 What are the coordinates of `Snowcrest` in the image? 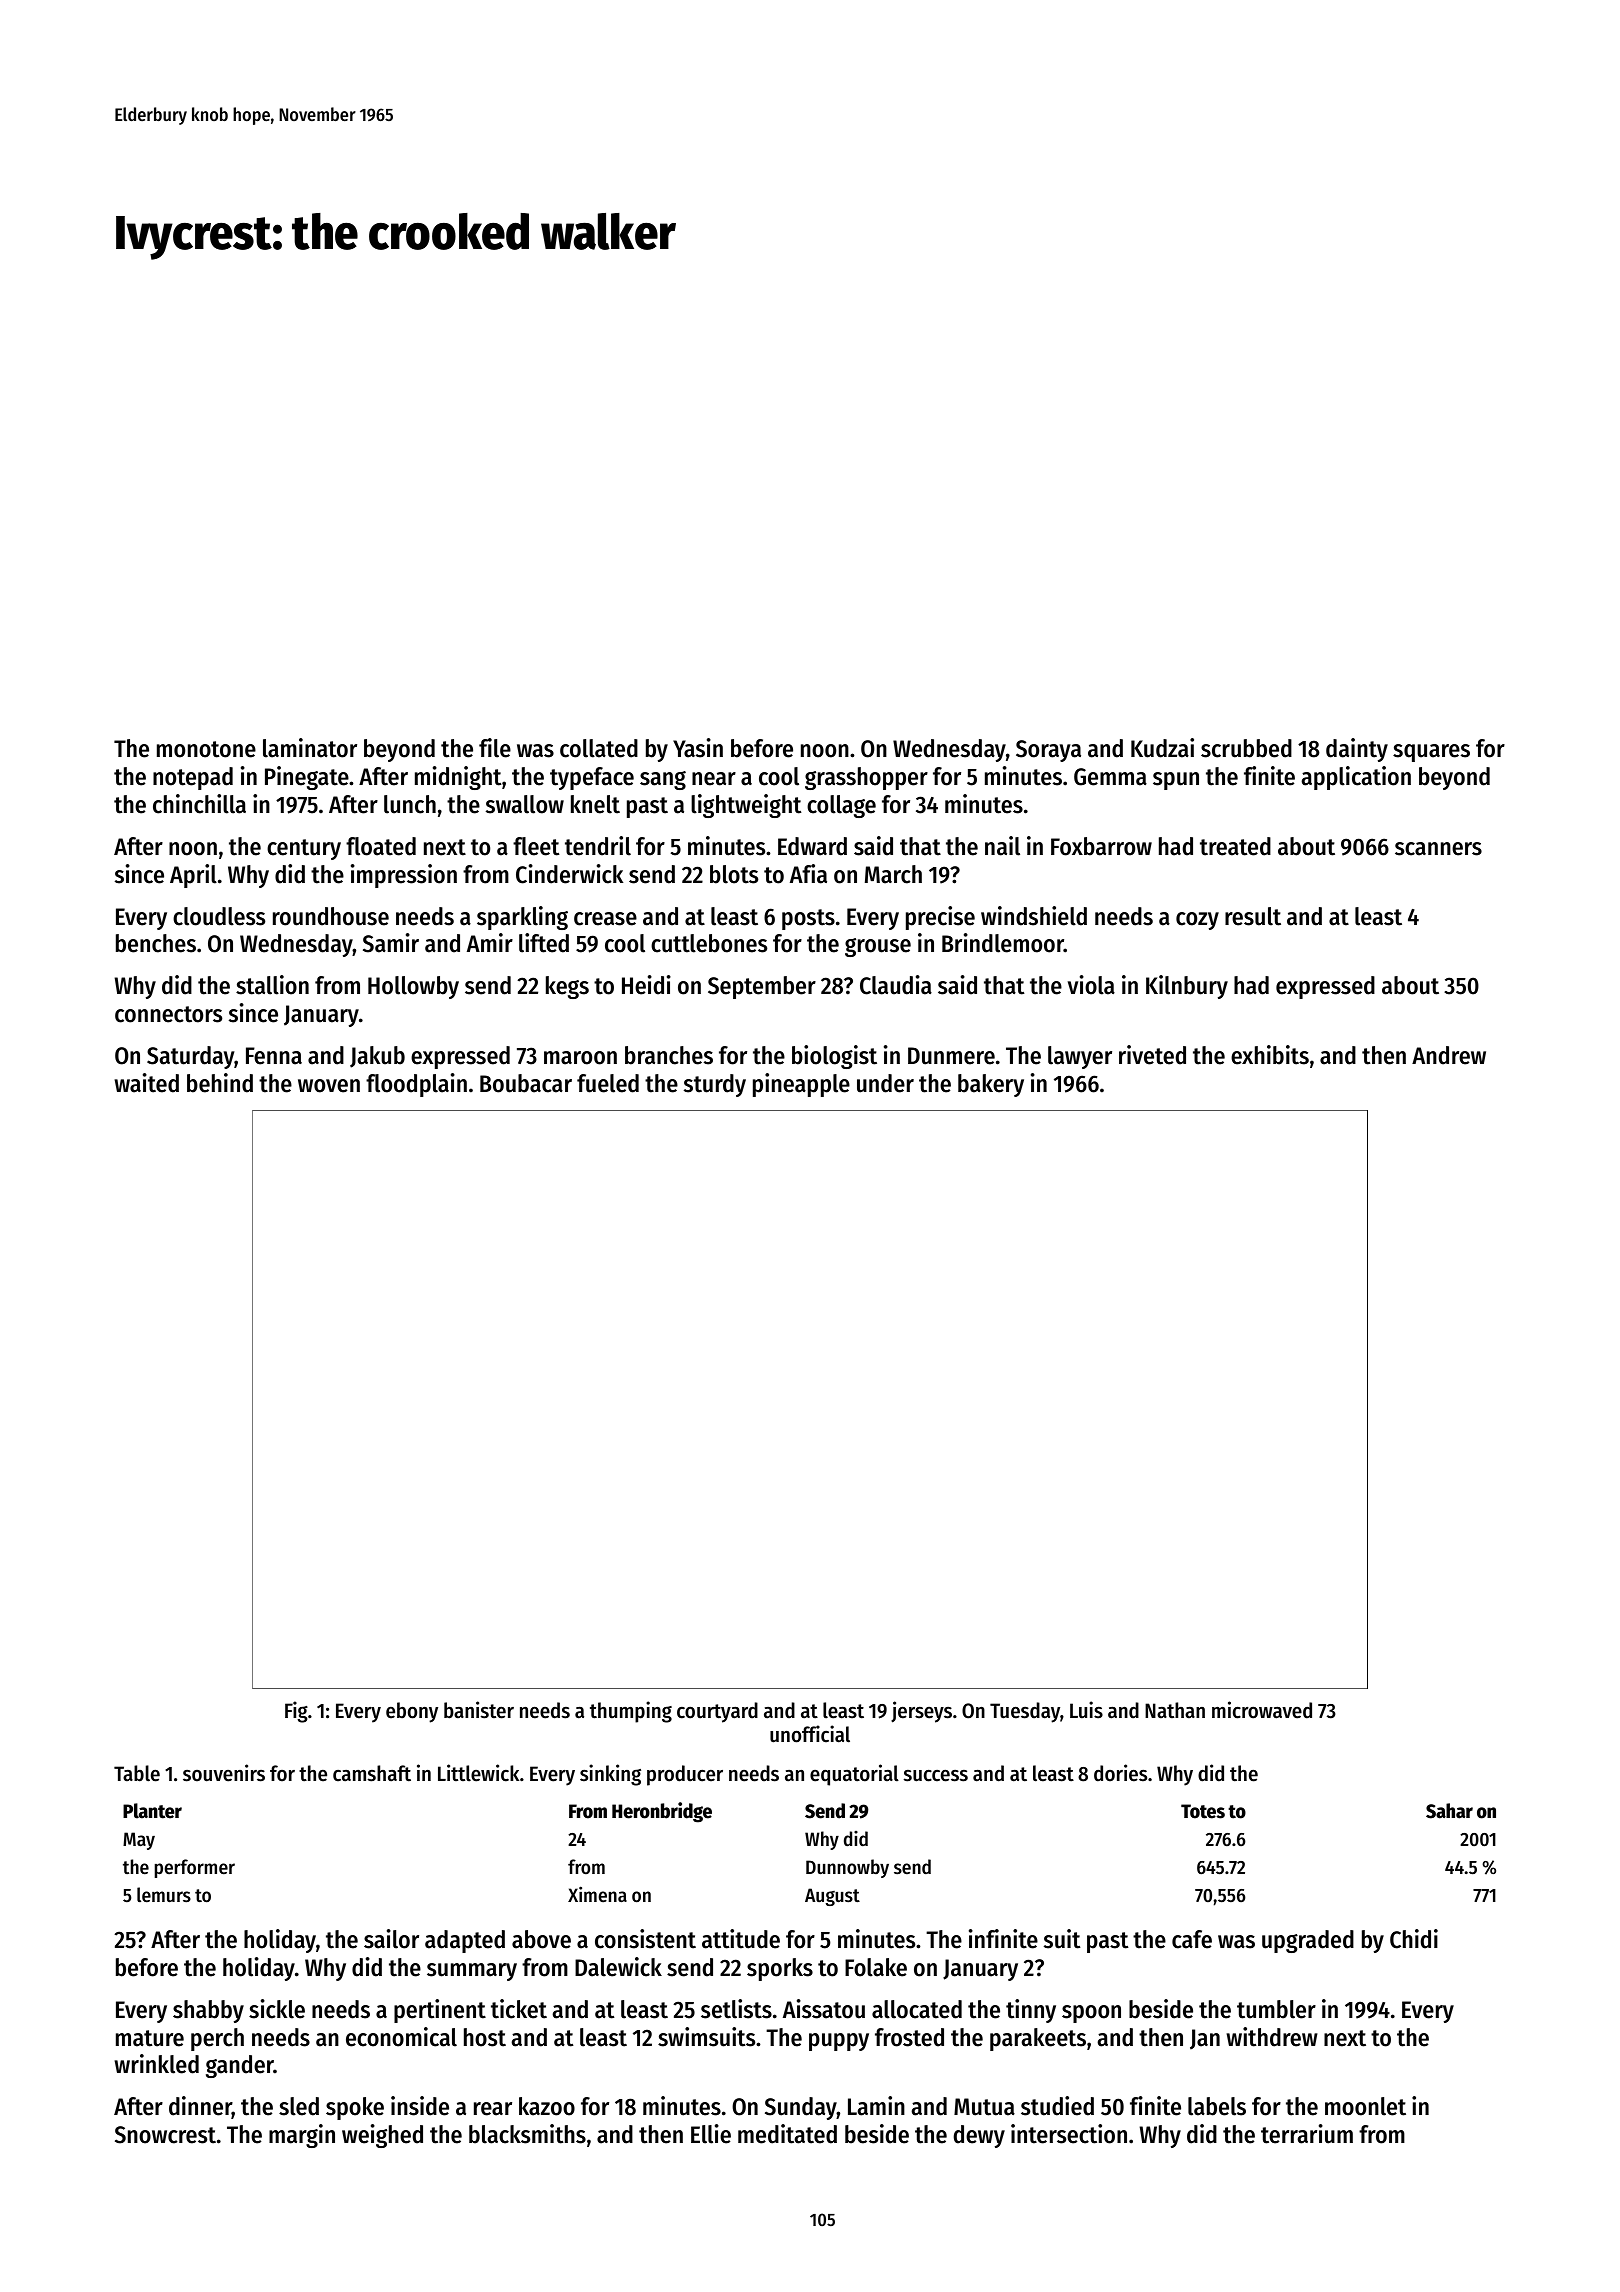 It's located at (165, 2135).
